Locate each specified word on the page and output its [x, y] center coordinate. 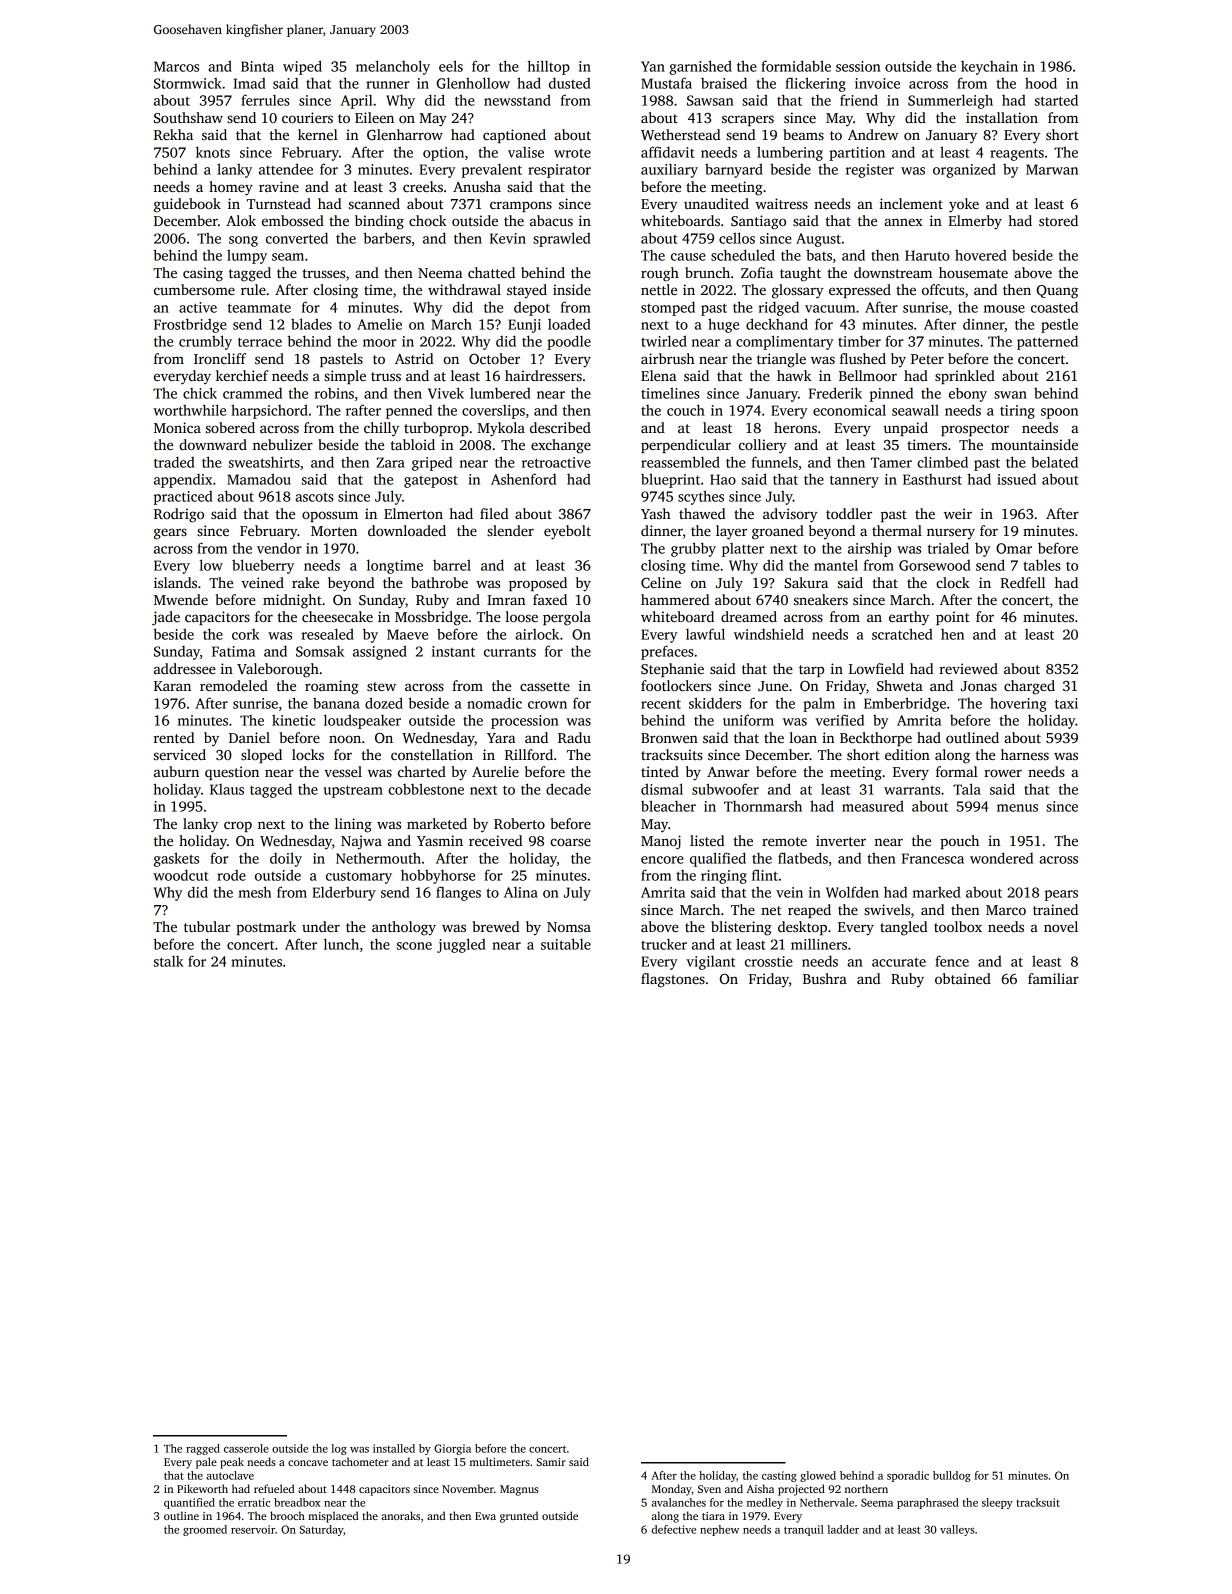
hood [1041, 83]
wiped [302, 67]
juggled [461, 945]
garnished [700, 67]
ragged [203, 1449]
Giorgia [452, 1449]
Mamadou [259, 479]
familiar [1053, 978]
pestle [1059, 325]
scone [414, 946]
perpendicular [686, 446]
